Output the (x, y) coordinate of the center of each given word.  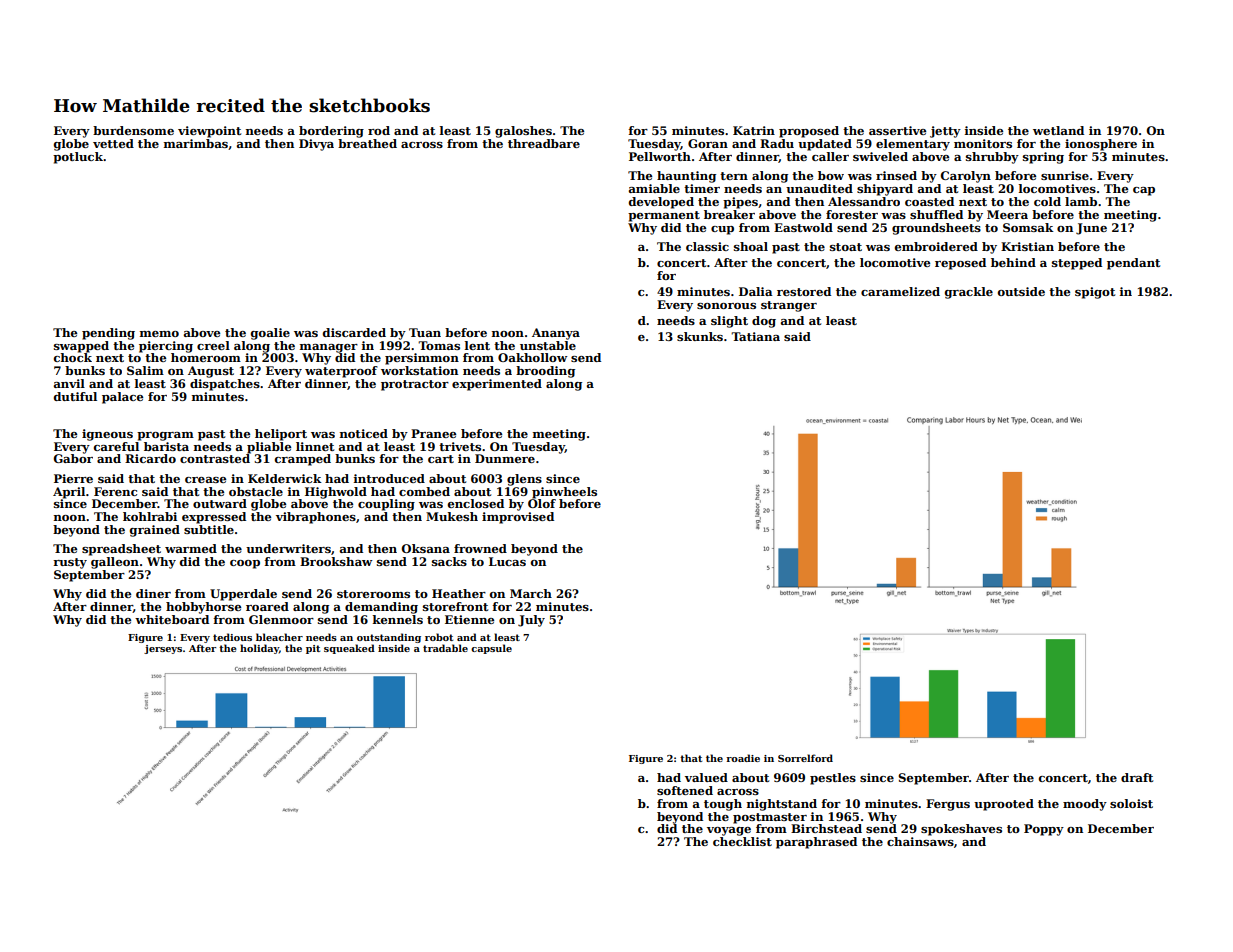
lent (477, 345)
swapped (81, 347)
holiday (259, 649)
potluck (78, 158)
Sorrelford (805, 758)
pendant (1133, 264)
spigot (1095, 293)
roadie (743, 758)
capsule (491, 649)
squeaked (349, 649)
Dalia (756, 291)
